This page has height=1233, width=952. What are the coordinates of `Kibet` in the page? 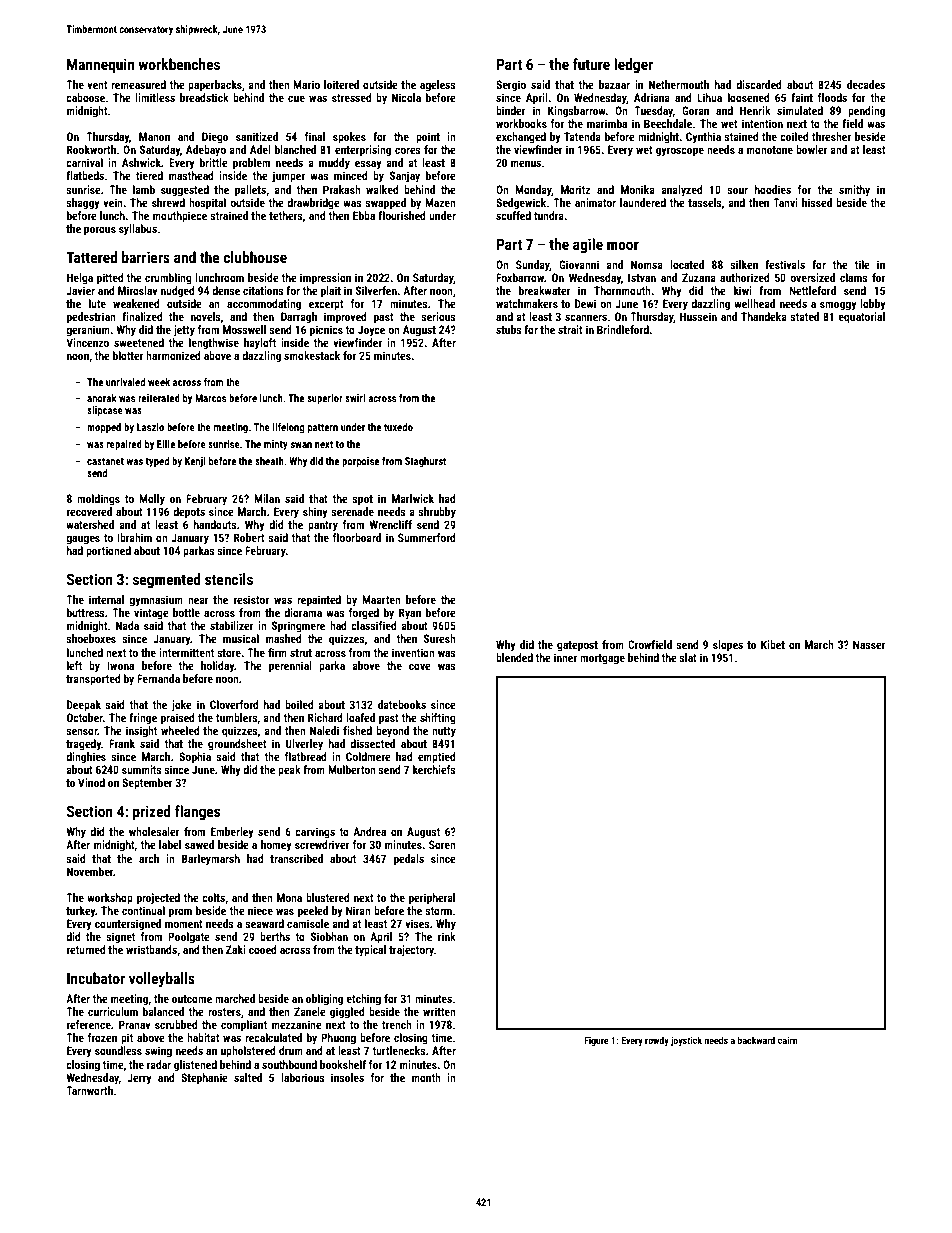 It's located at (773, 644).
